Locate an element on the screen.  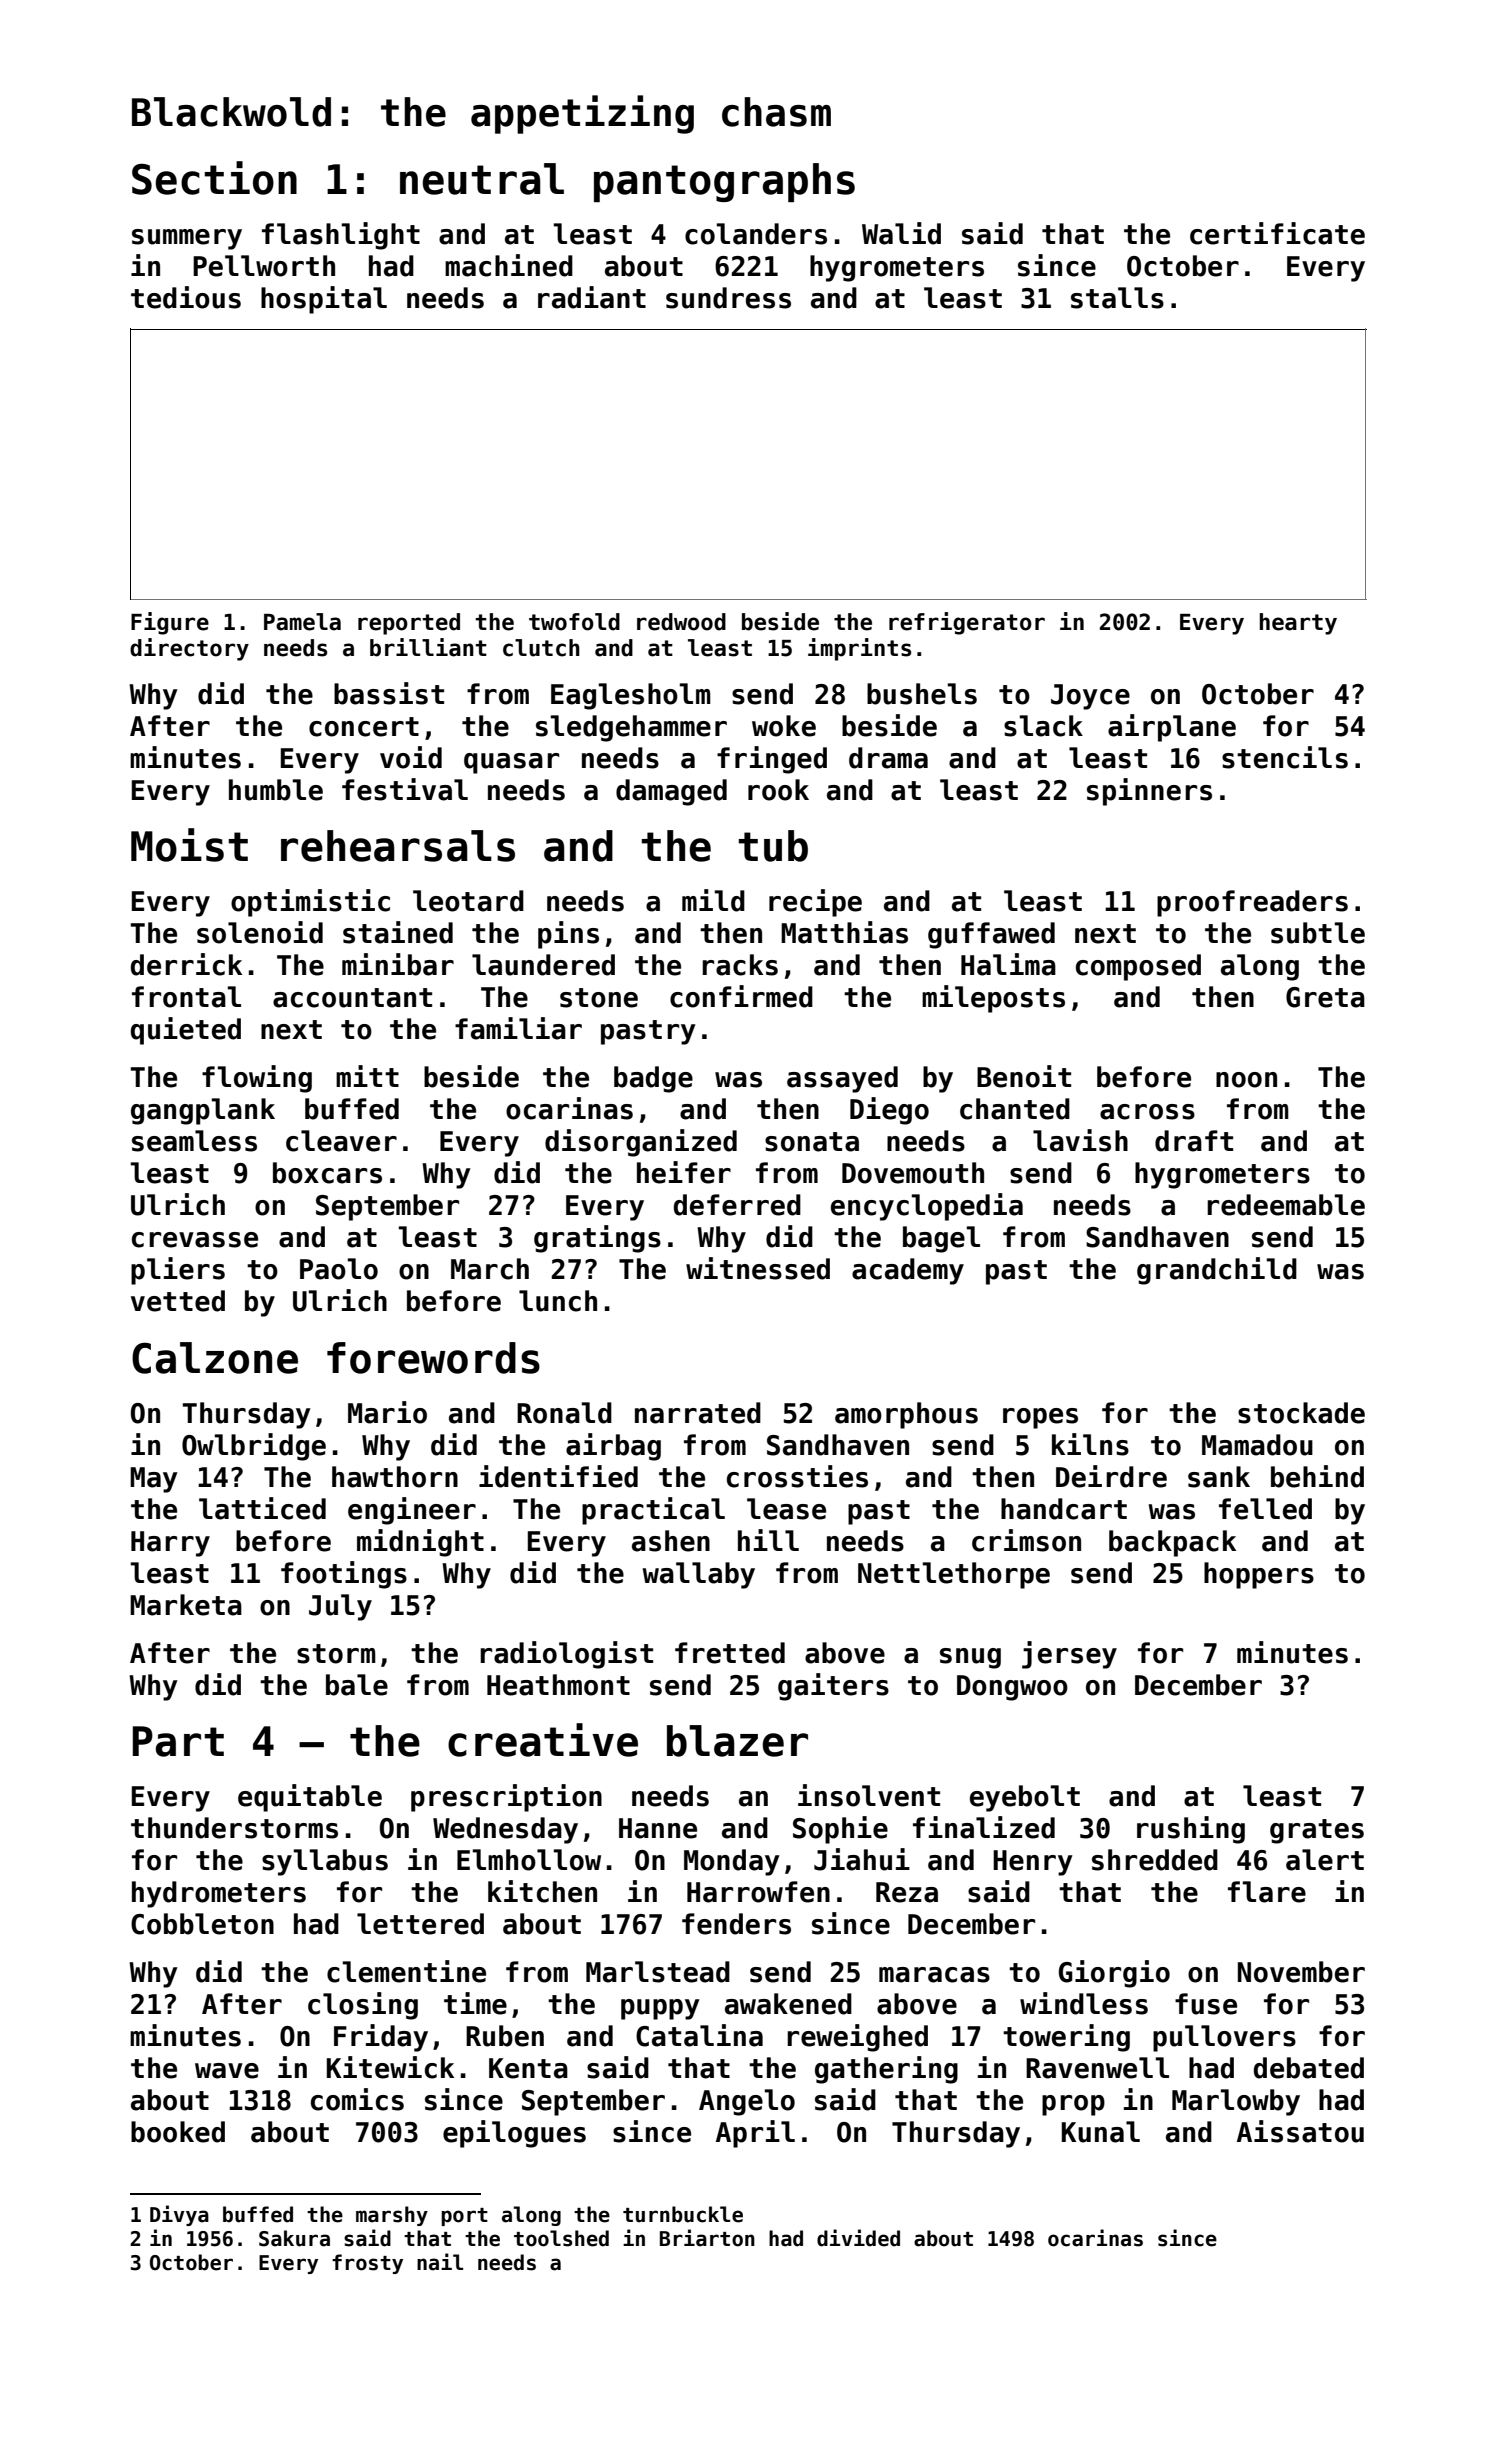
certificate is located at coordinates (1277, 233).
